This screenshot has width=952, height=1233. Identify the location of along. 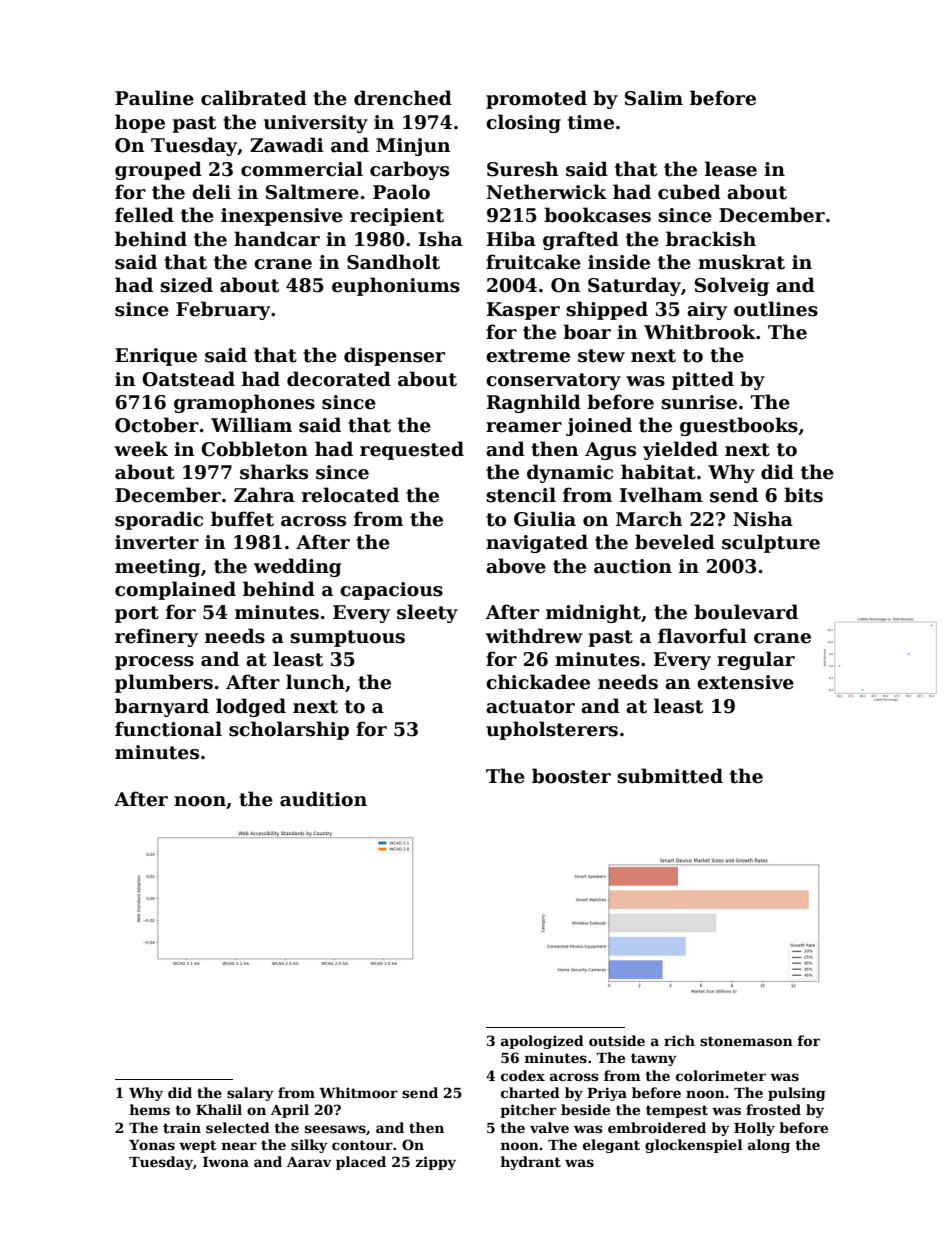
(769, 1146).
